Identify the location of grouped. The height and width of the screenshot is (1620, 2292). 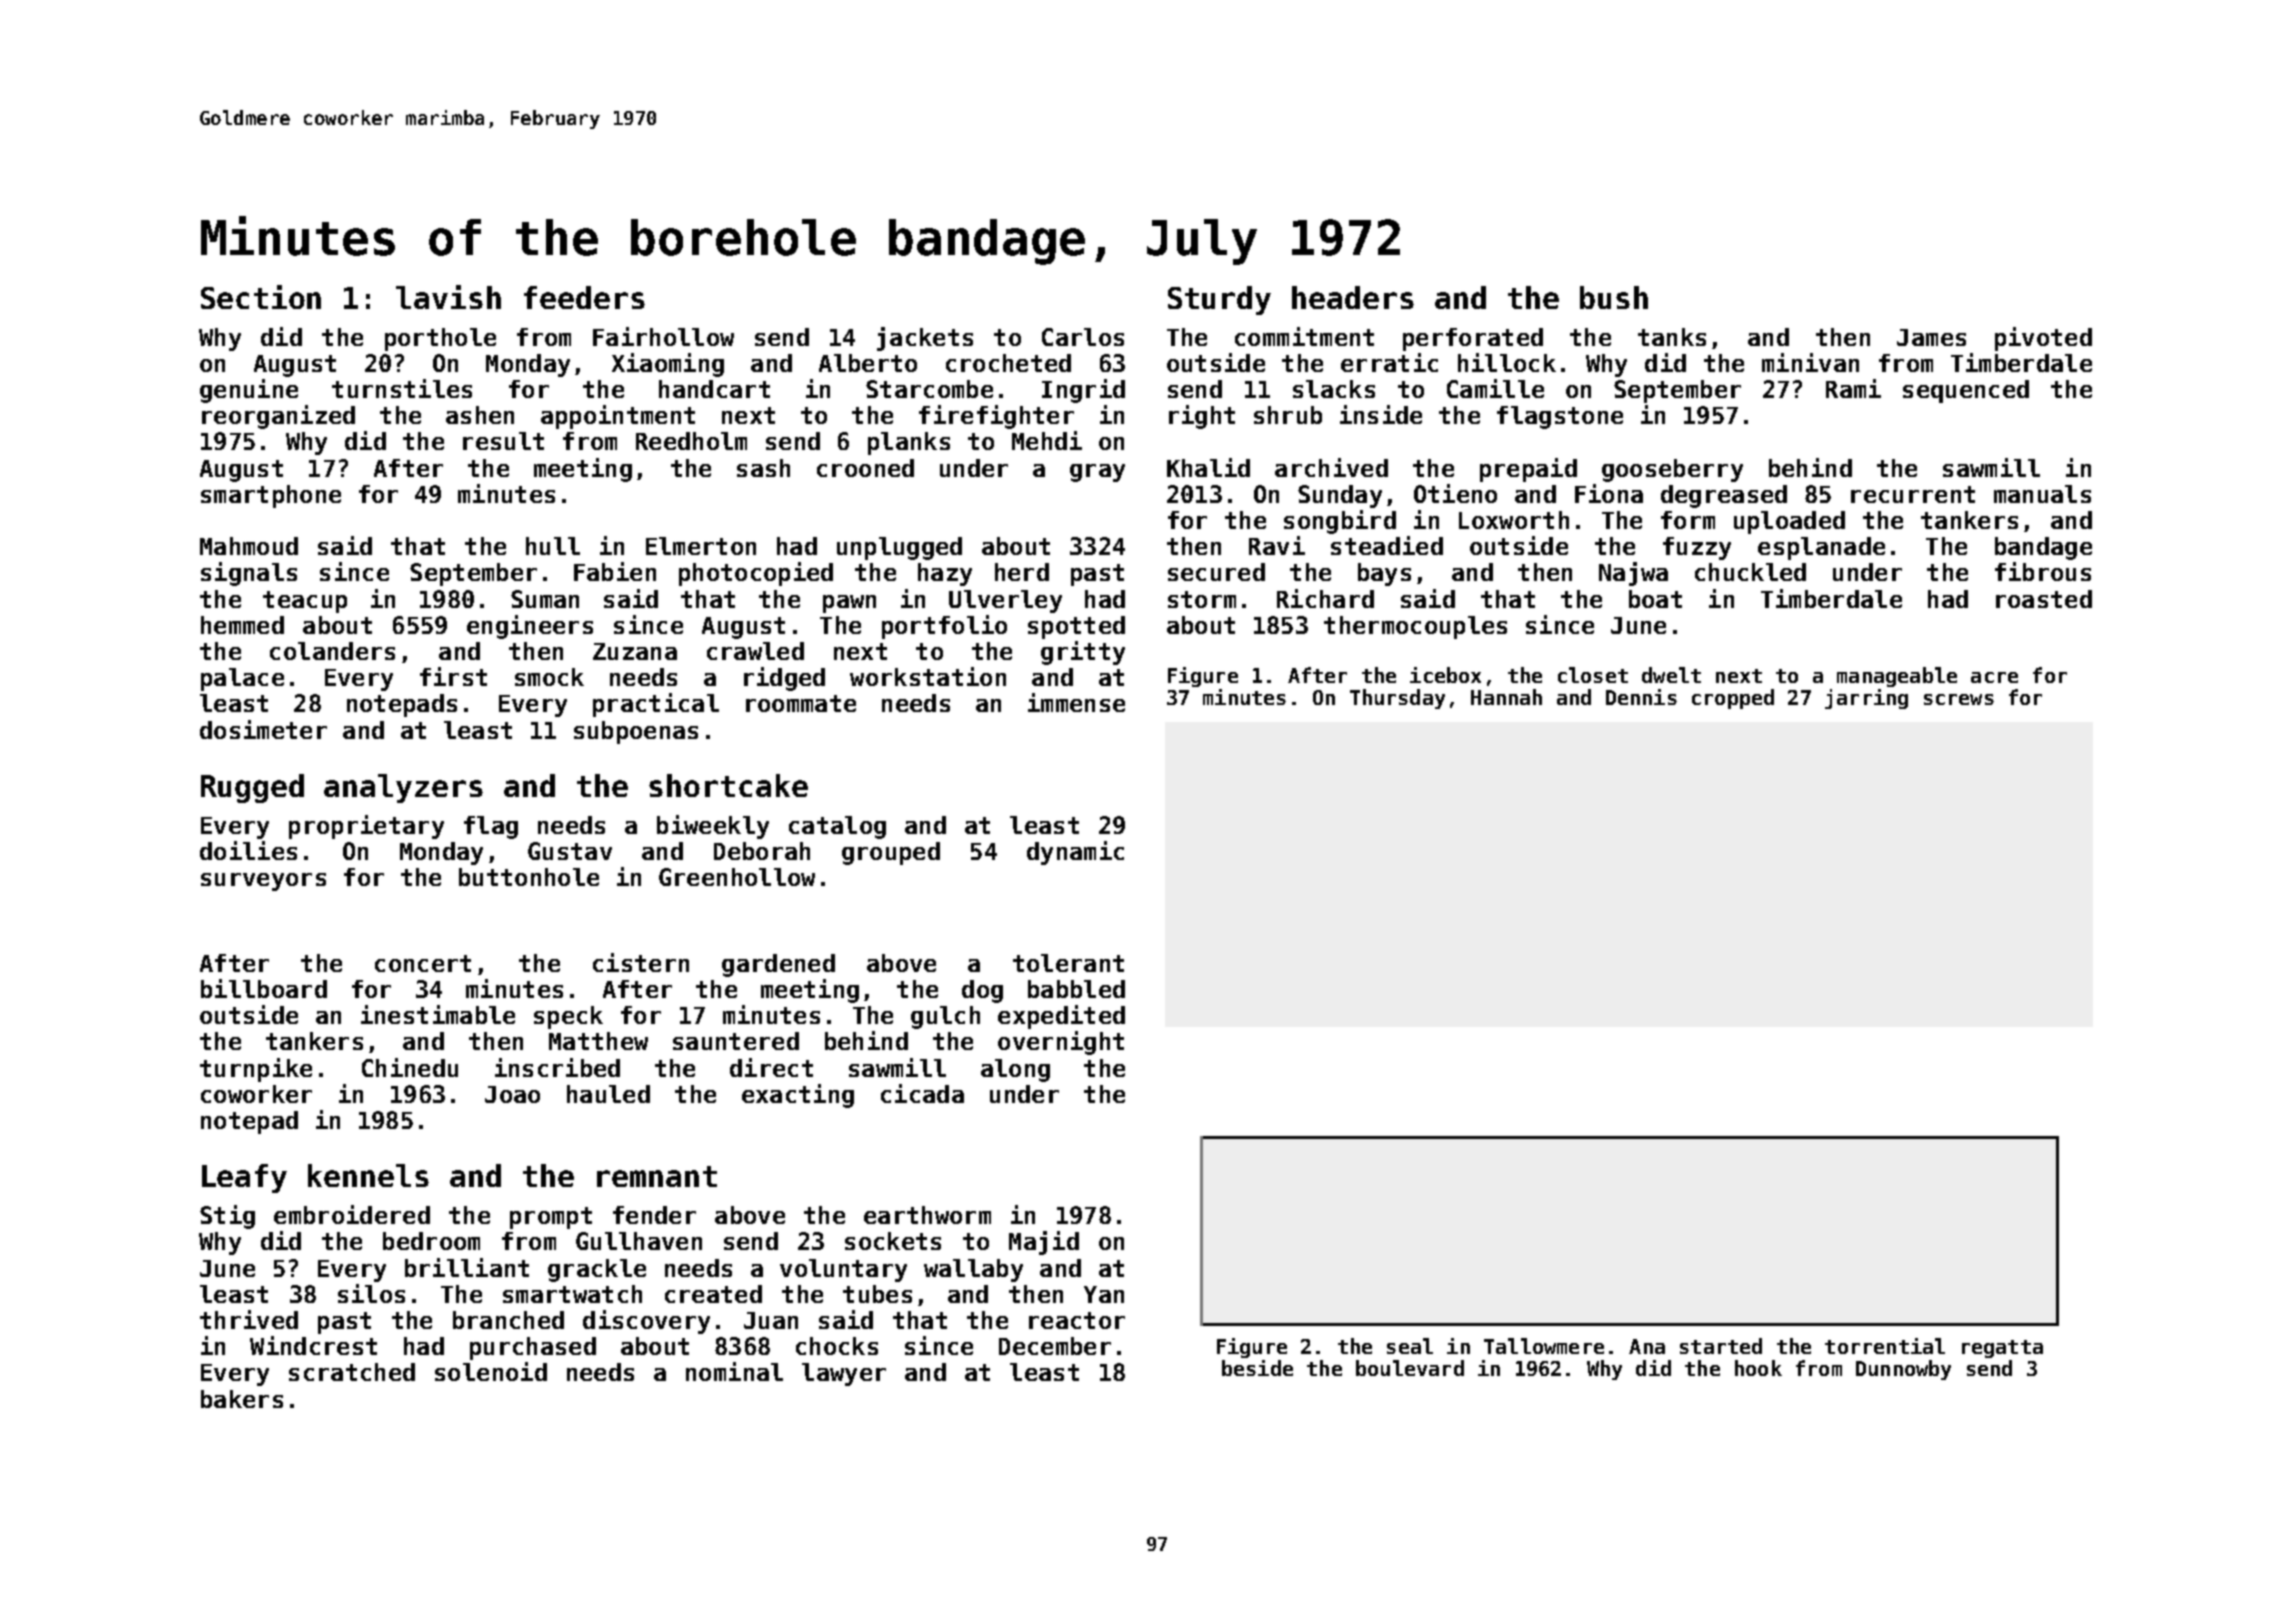
(891, 853).
